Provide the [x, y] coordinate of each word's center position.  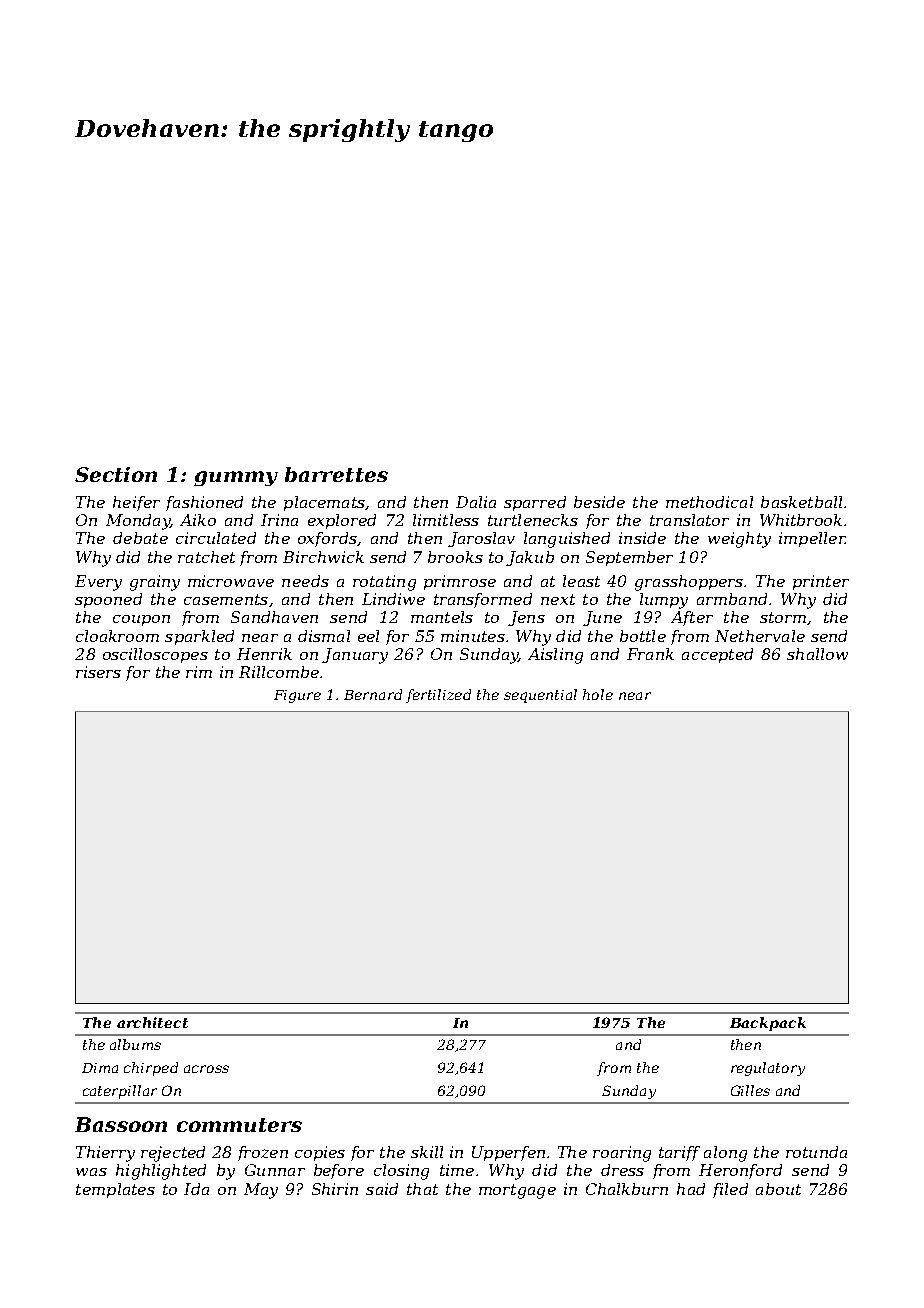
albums [135, 1044]
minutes [473, 636]
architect [152, 1022]
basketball [801, 502]
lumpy [664, 601]
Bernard [373, 694]
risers [98, 672]
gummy [236, 478]
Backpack [768, 1024]
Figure [297, 696]
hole [598, 694]
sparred [535, 503]
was [91, 1172]
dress [622, 1170]
